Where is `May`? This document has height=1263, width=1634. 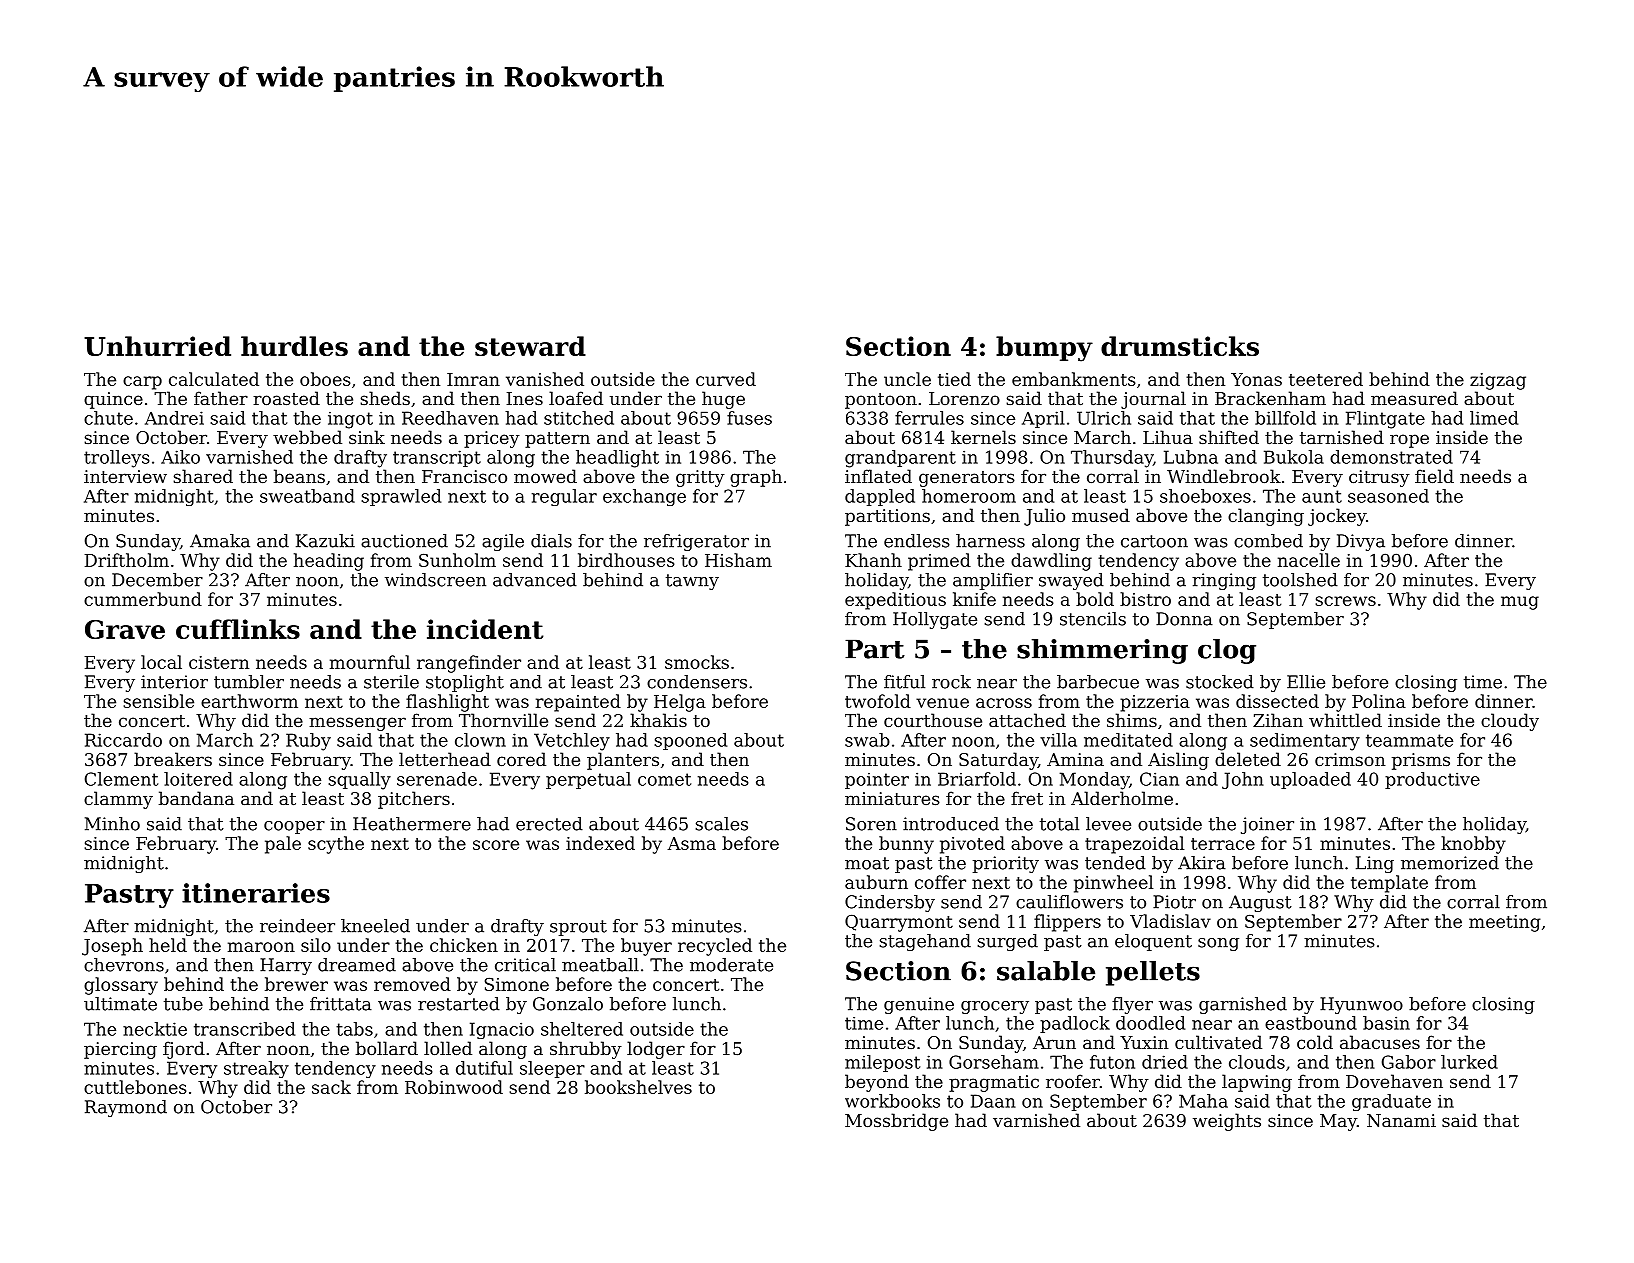
May is located at coordinates (1338, 1122).
